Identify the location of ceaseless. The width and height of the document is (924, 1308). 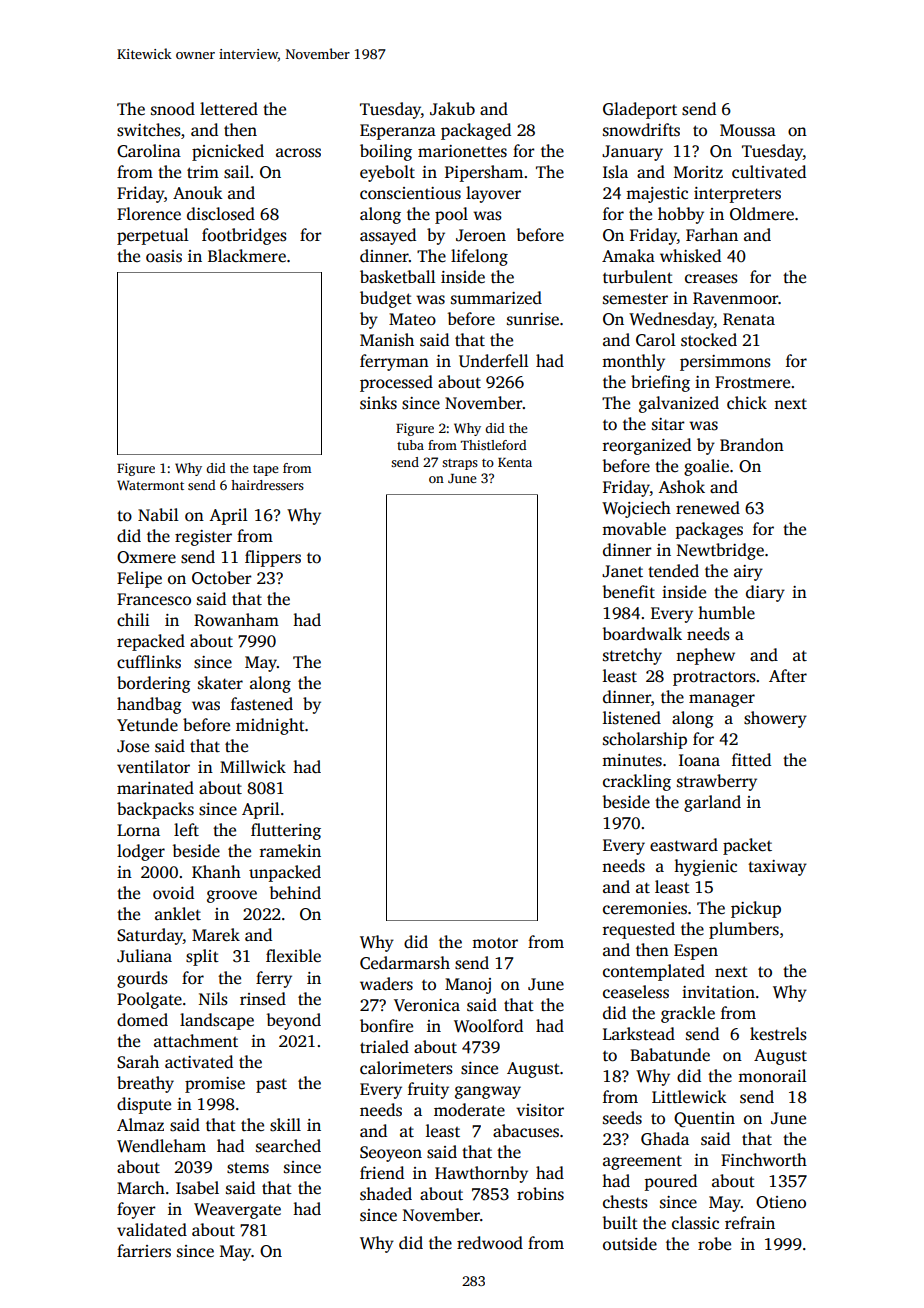
(636, 992).
